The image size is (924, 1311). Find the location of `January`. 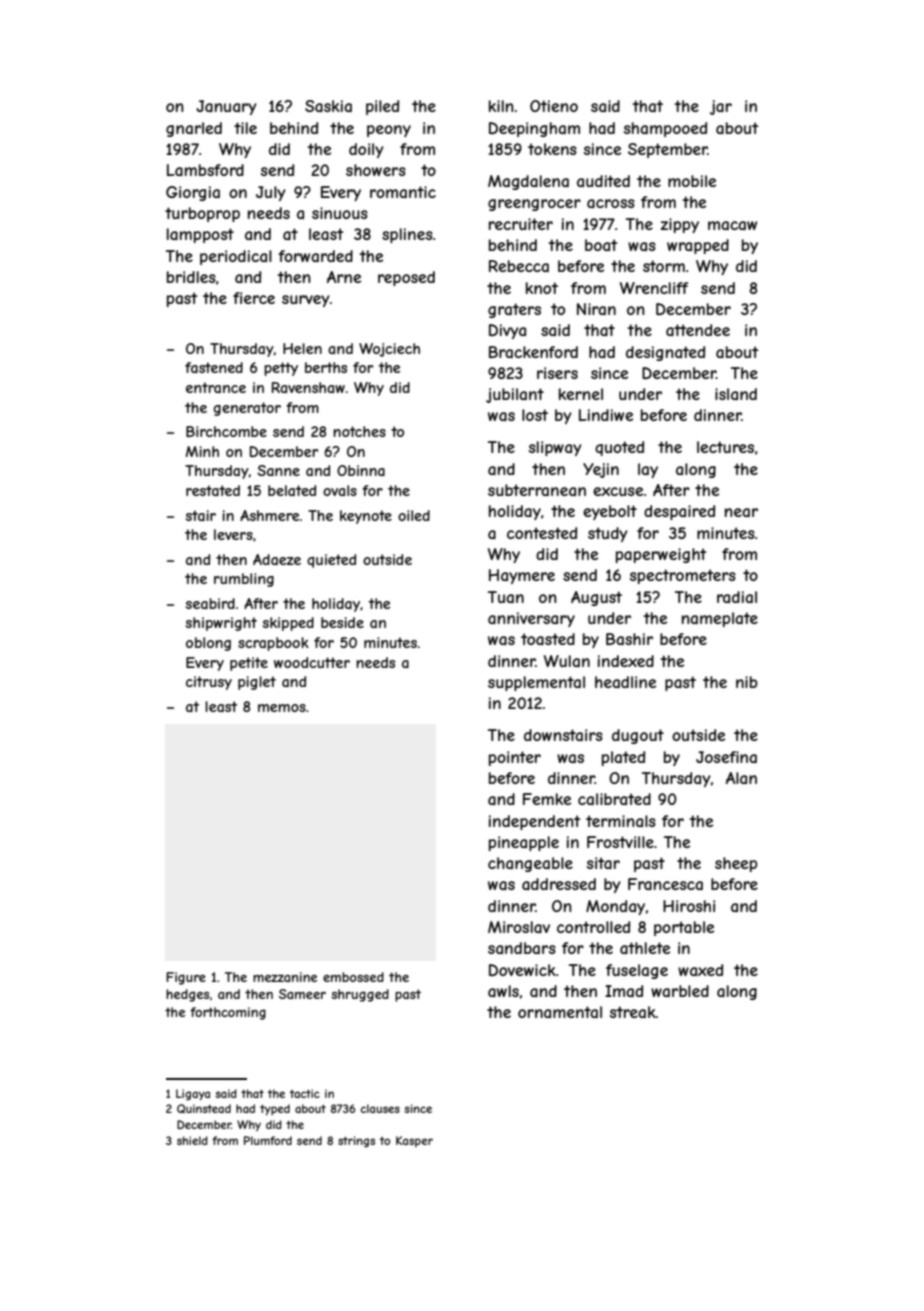

January is located at coordinates (226, 107).
